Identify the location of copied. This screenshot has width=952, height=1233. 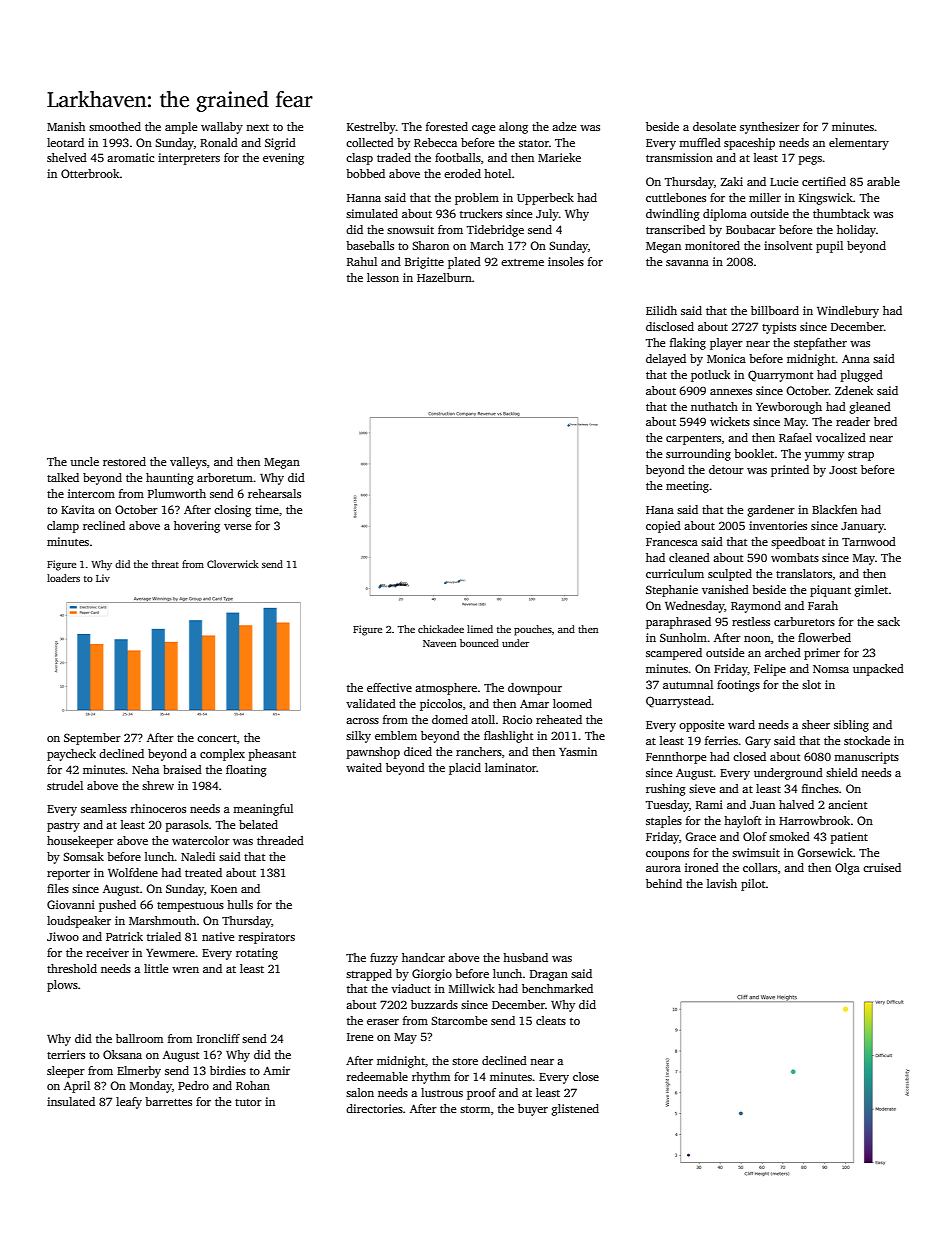
(663, 527).
